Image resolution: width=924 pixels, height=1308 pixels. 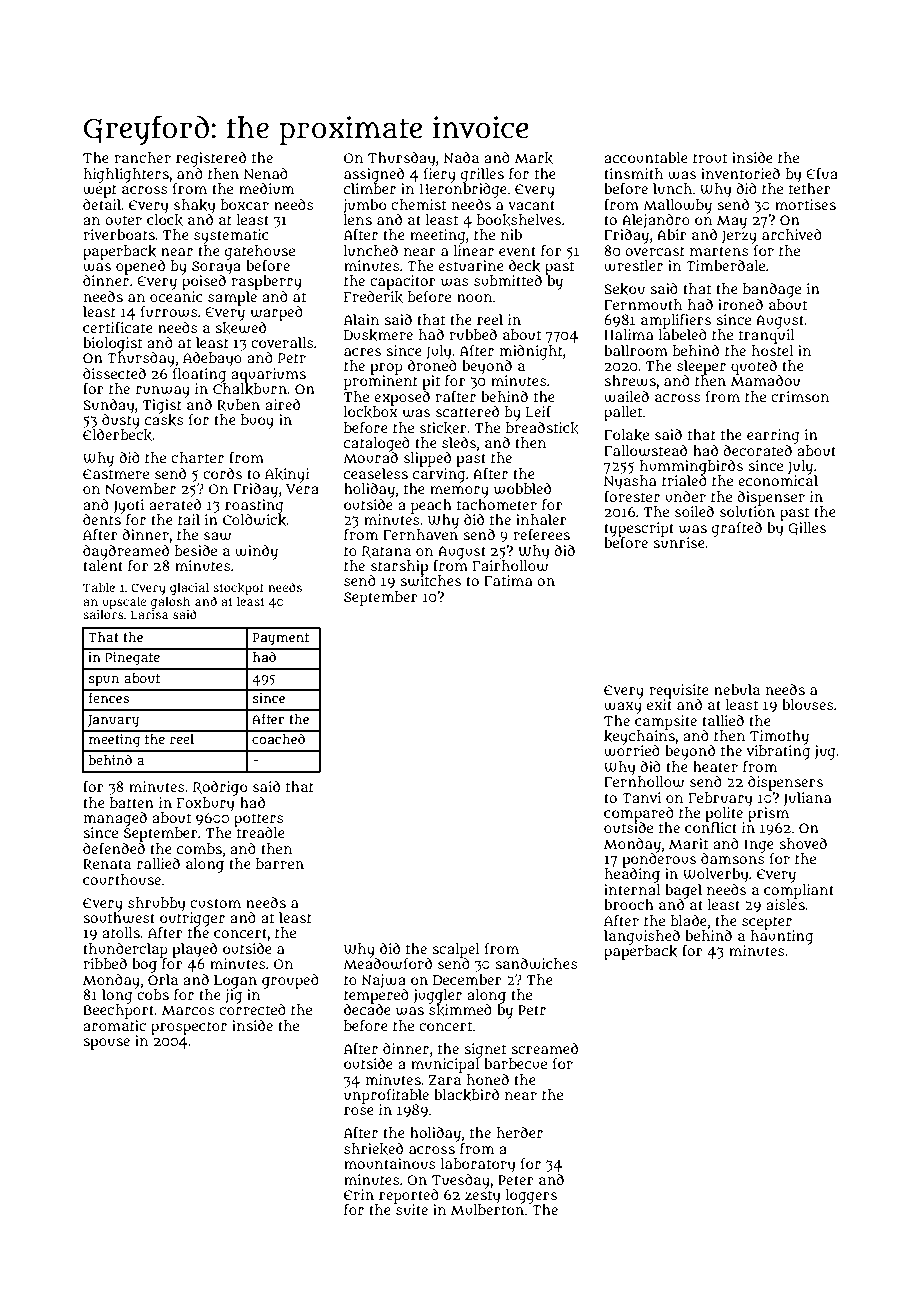 I want to click on Ratana, so click(x=386, y=552).
